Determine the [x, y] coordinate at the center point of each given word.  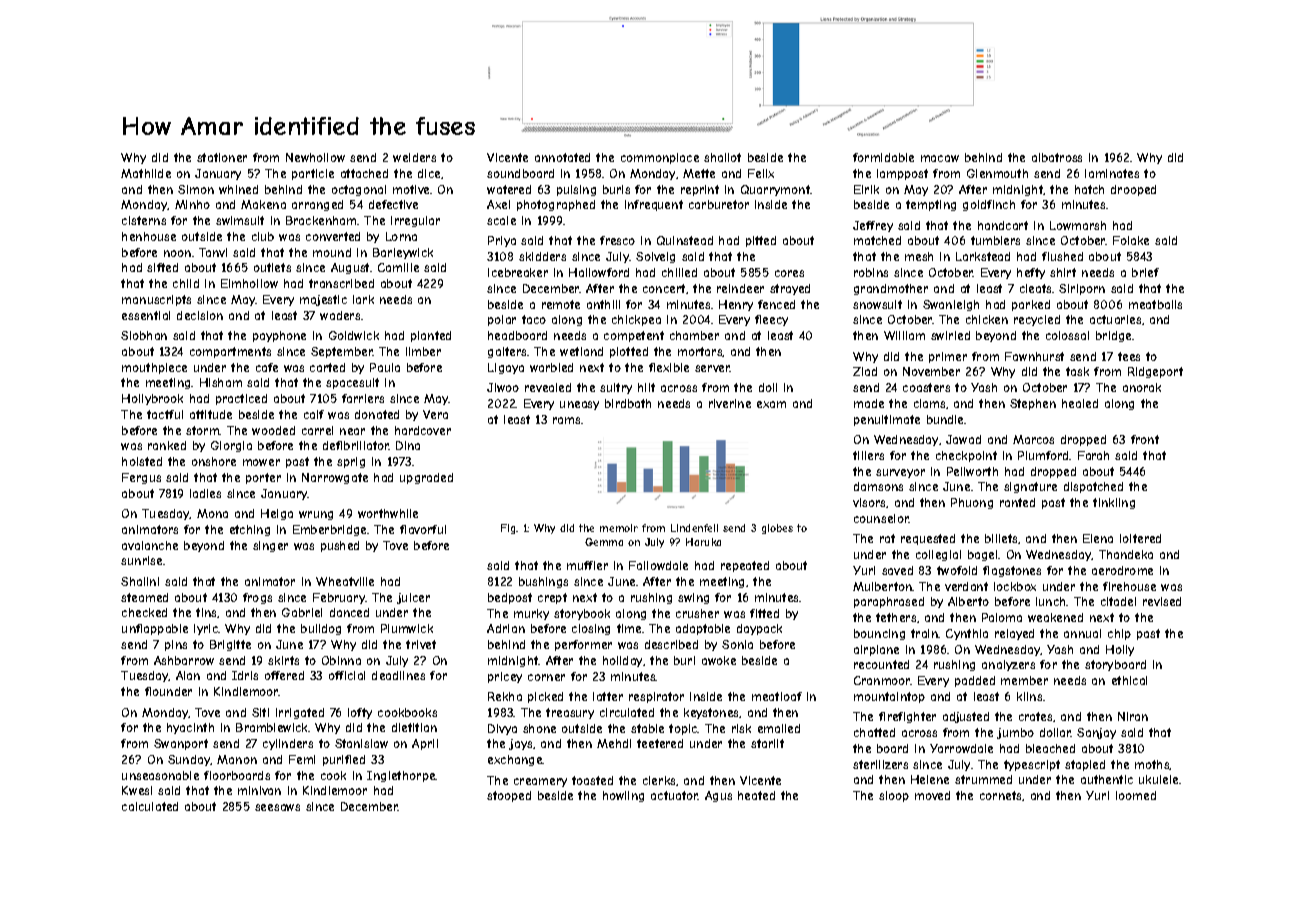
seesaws [277, 807]
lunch [1051, 601]
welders [414, 157]
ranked [167, 445]
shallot [722, 157]
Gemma [604, 542]
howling [623, 796]
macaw [940, 158]
